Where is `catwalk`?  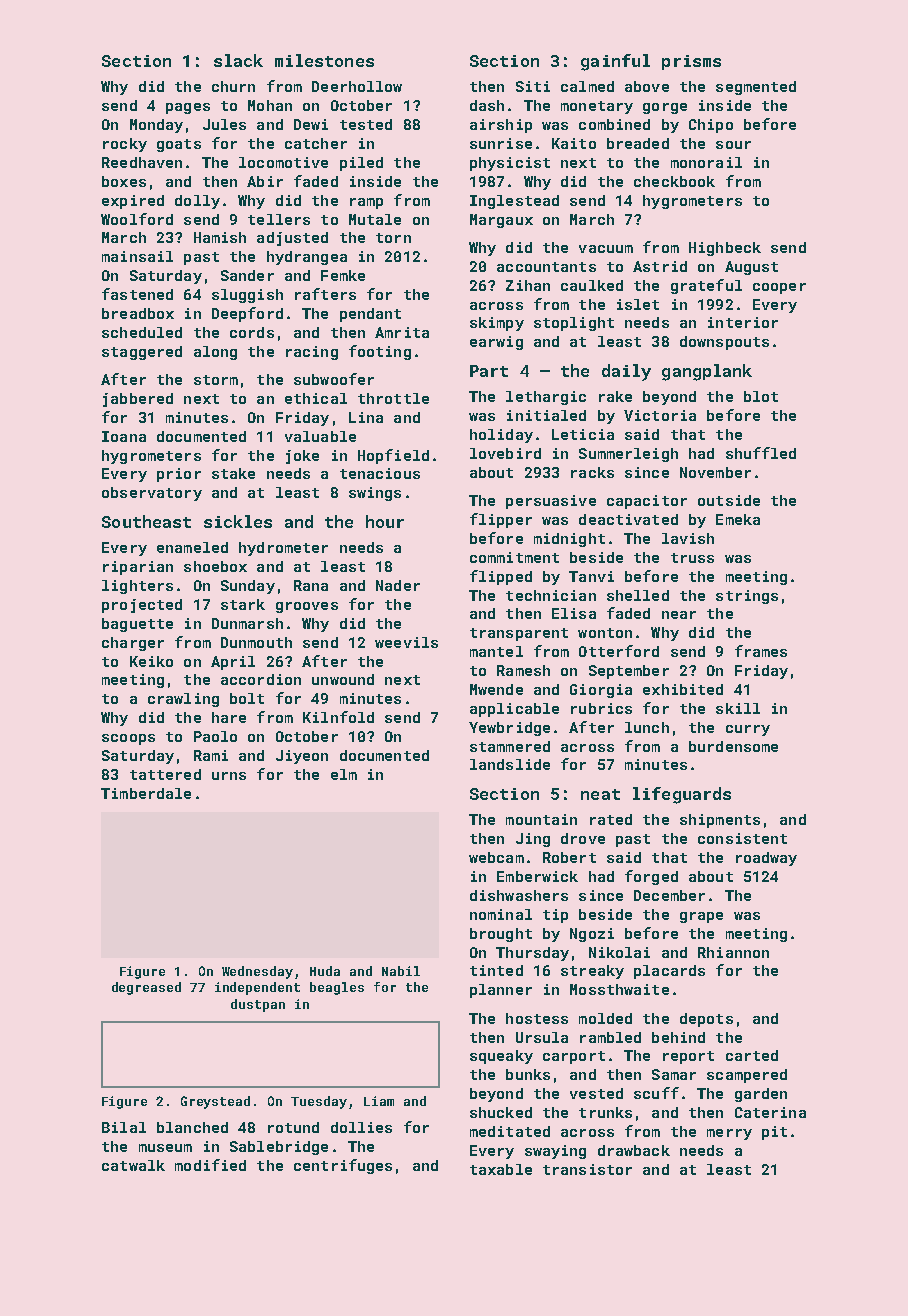
catwalk is located at coordinates (133, 1165).
